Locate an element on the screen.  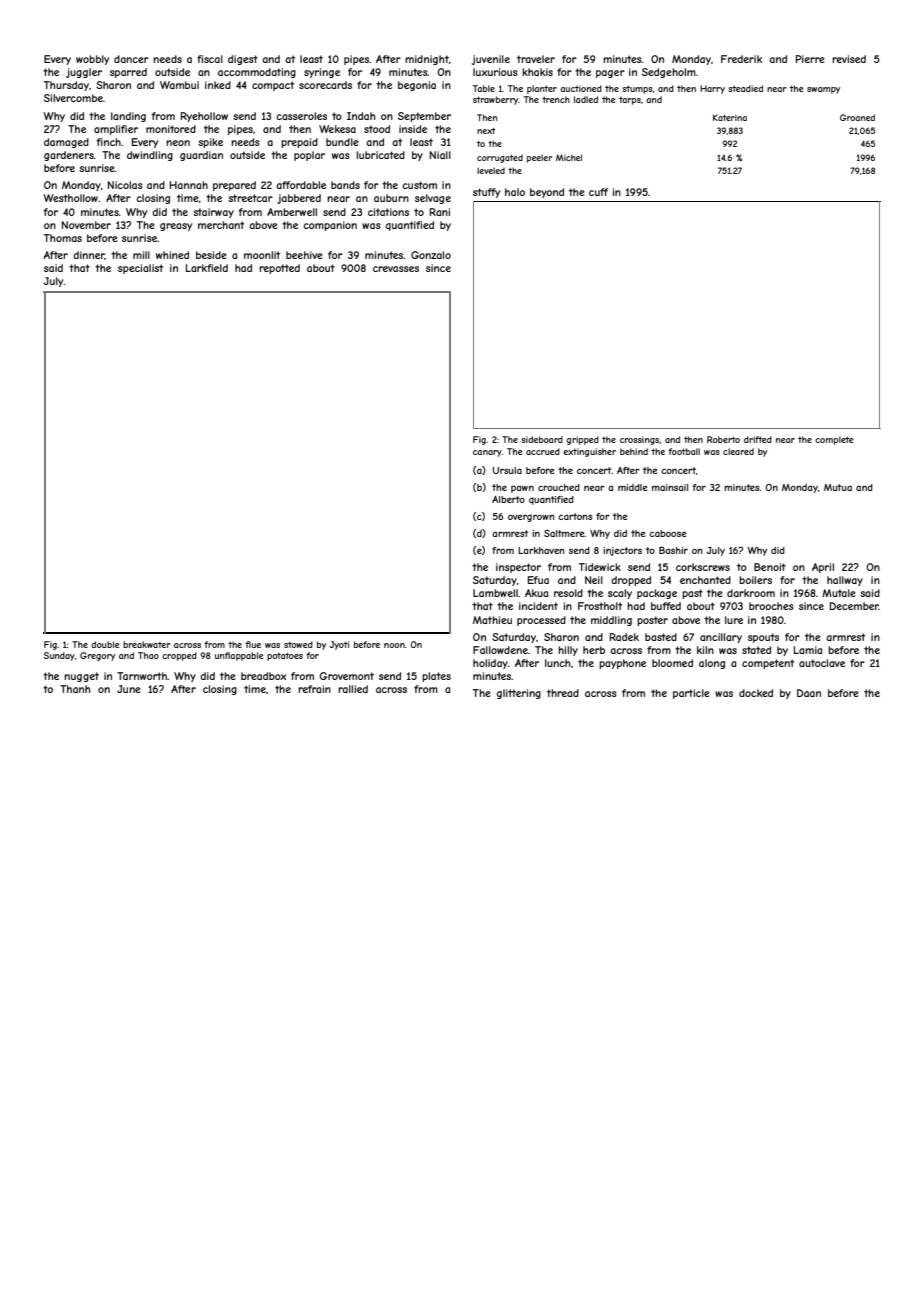
canary is located at coordinates (487, 453).
